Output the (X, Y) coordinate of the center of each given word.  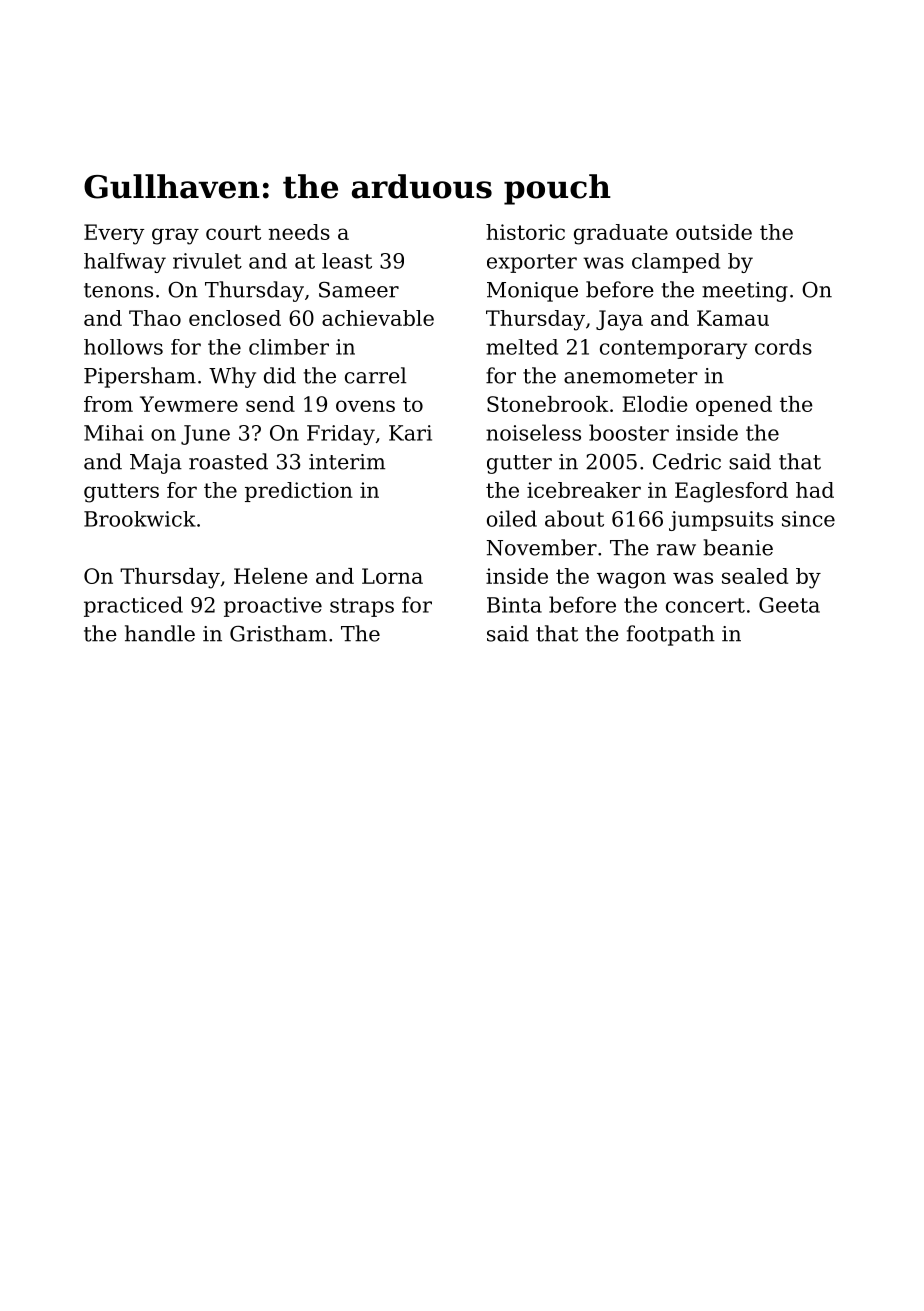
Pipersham (140, 377)
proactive (273, 607)
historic (525, 232)
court (233, 232)
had (815, 490)
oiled (512, 518)
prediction (299, 492)
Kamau (733, 318)
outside (714, 232)
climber (289, 347)
